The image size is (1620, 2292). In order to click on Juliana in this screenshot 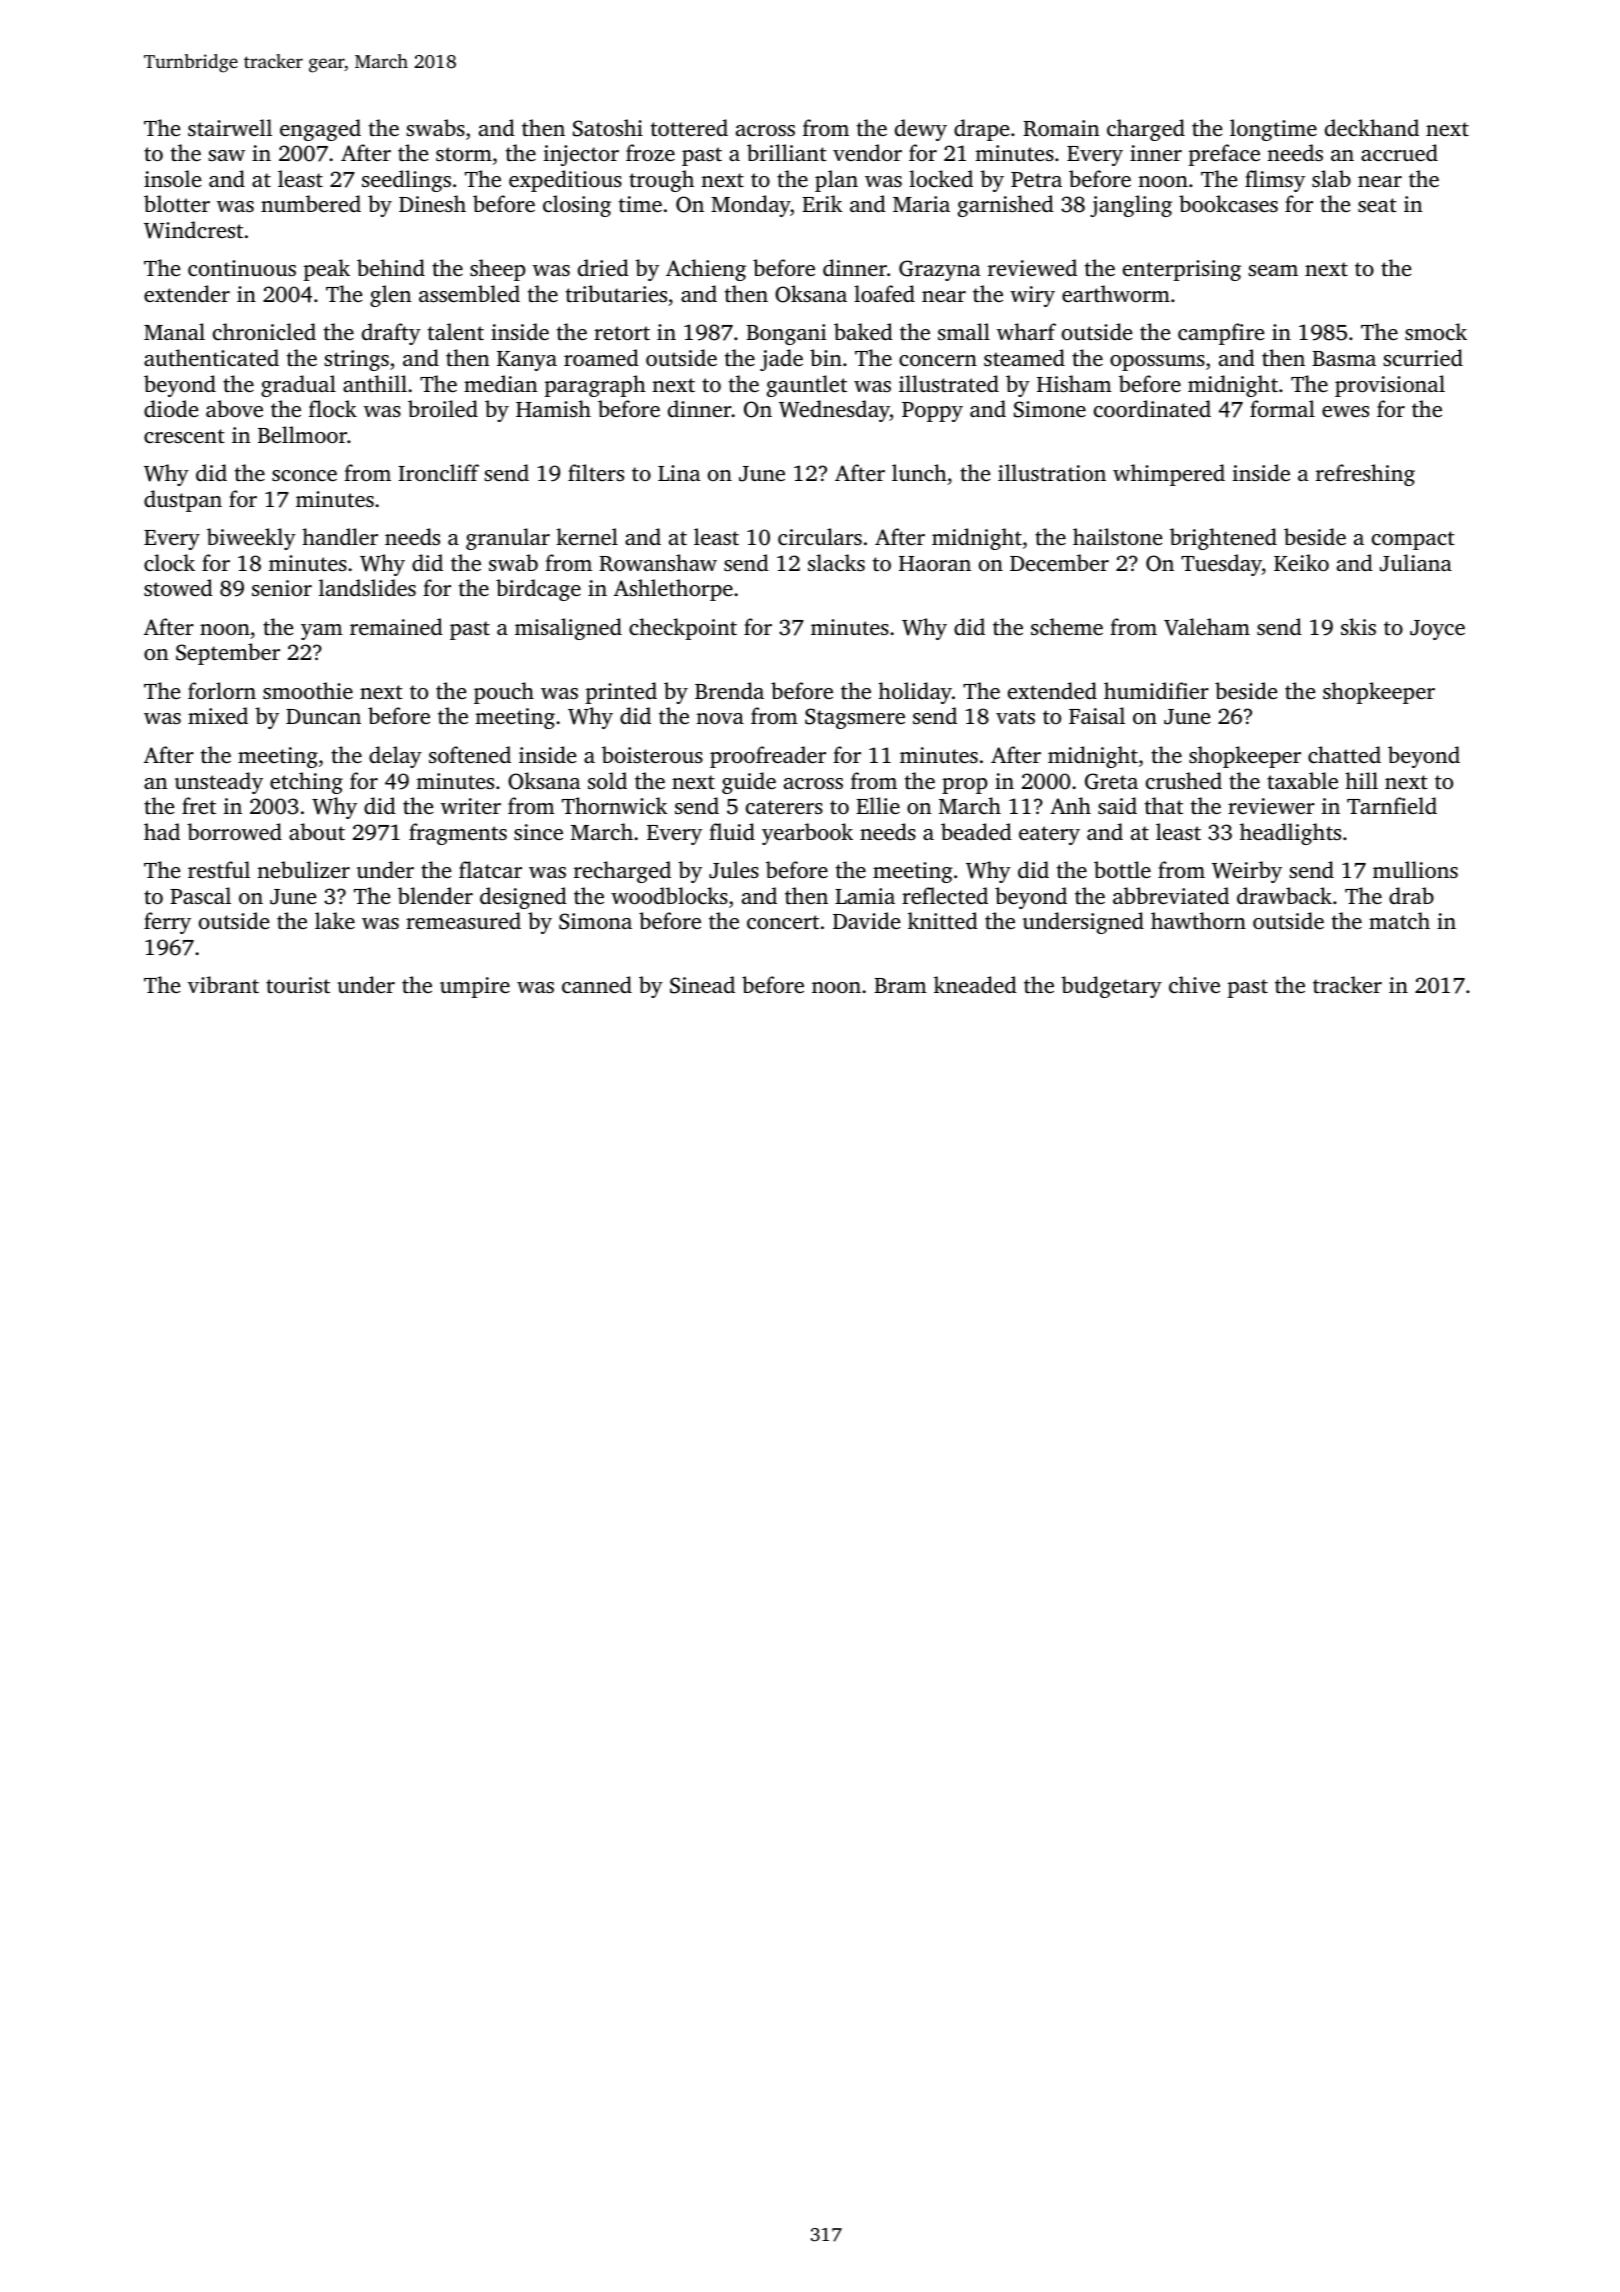, I will do `click(1416, 563)`.
